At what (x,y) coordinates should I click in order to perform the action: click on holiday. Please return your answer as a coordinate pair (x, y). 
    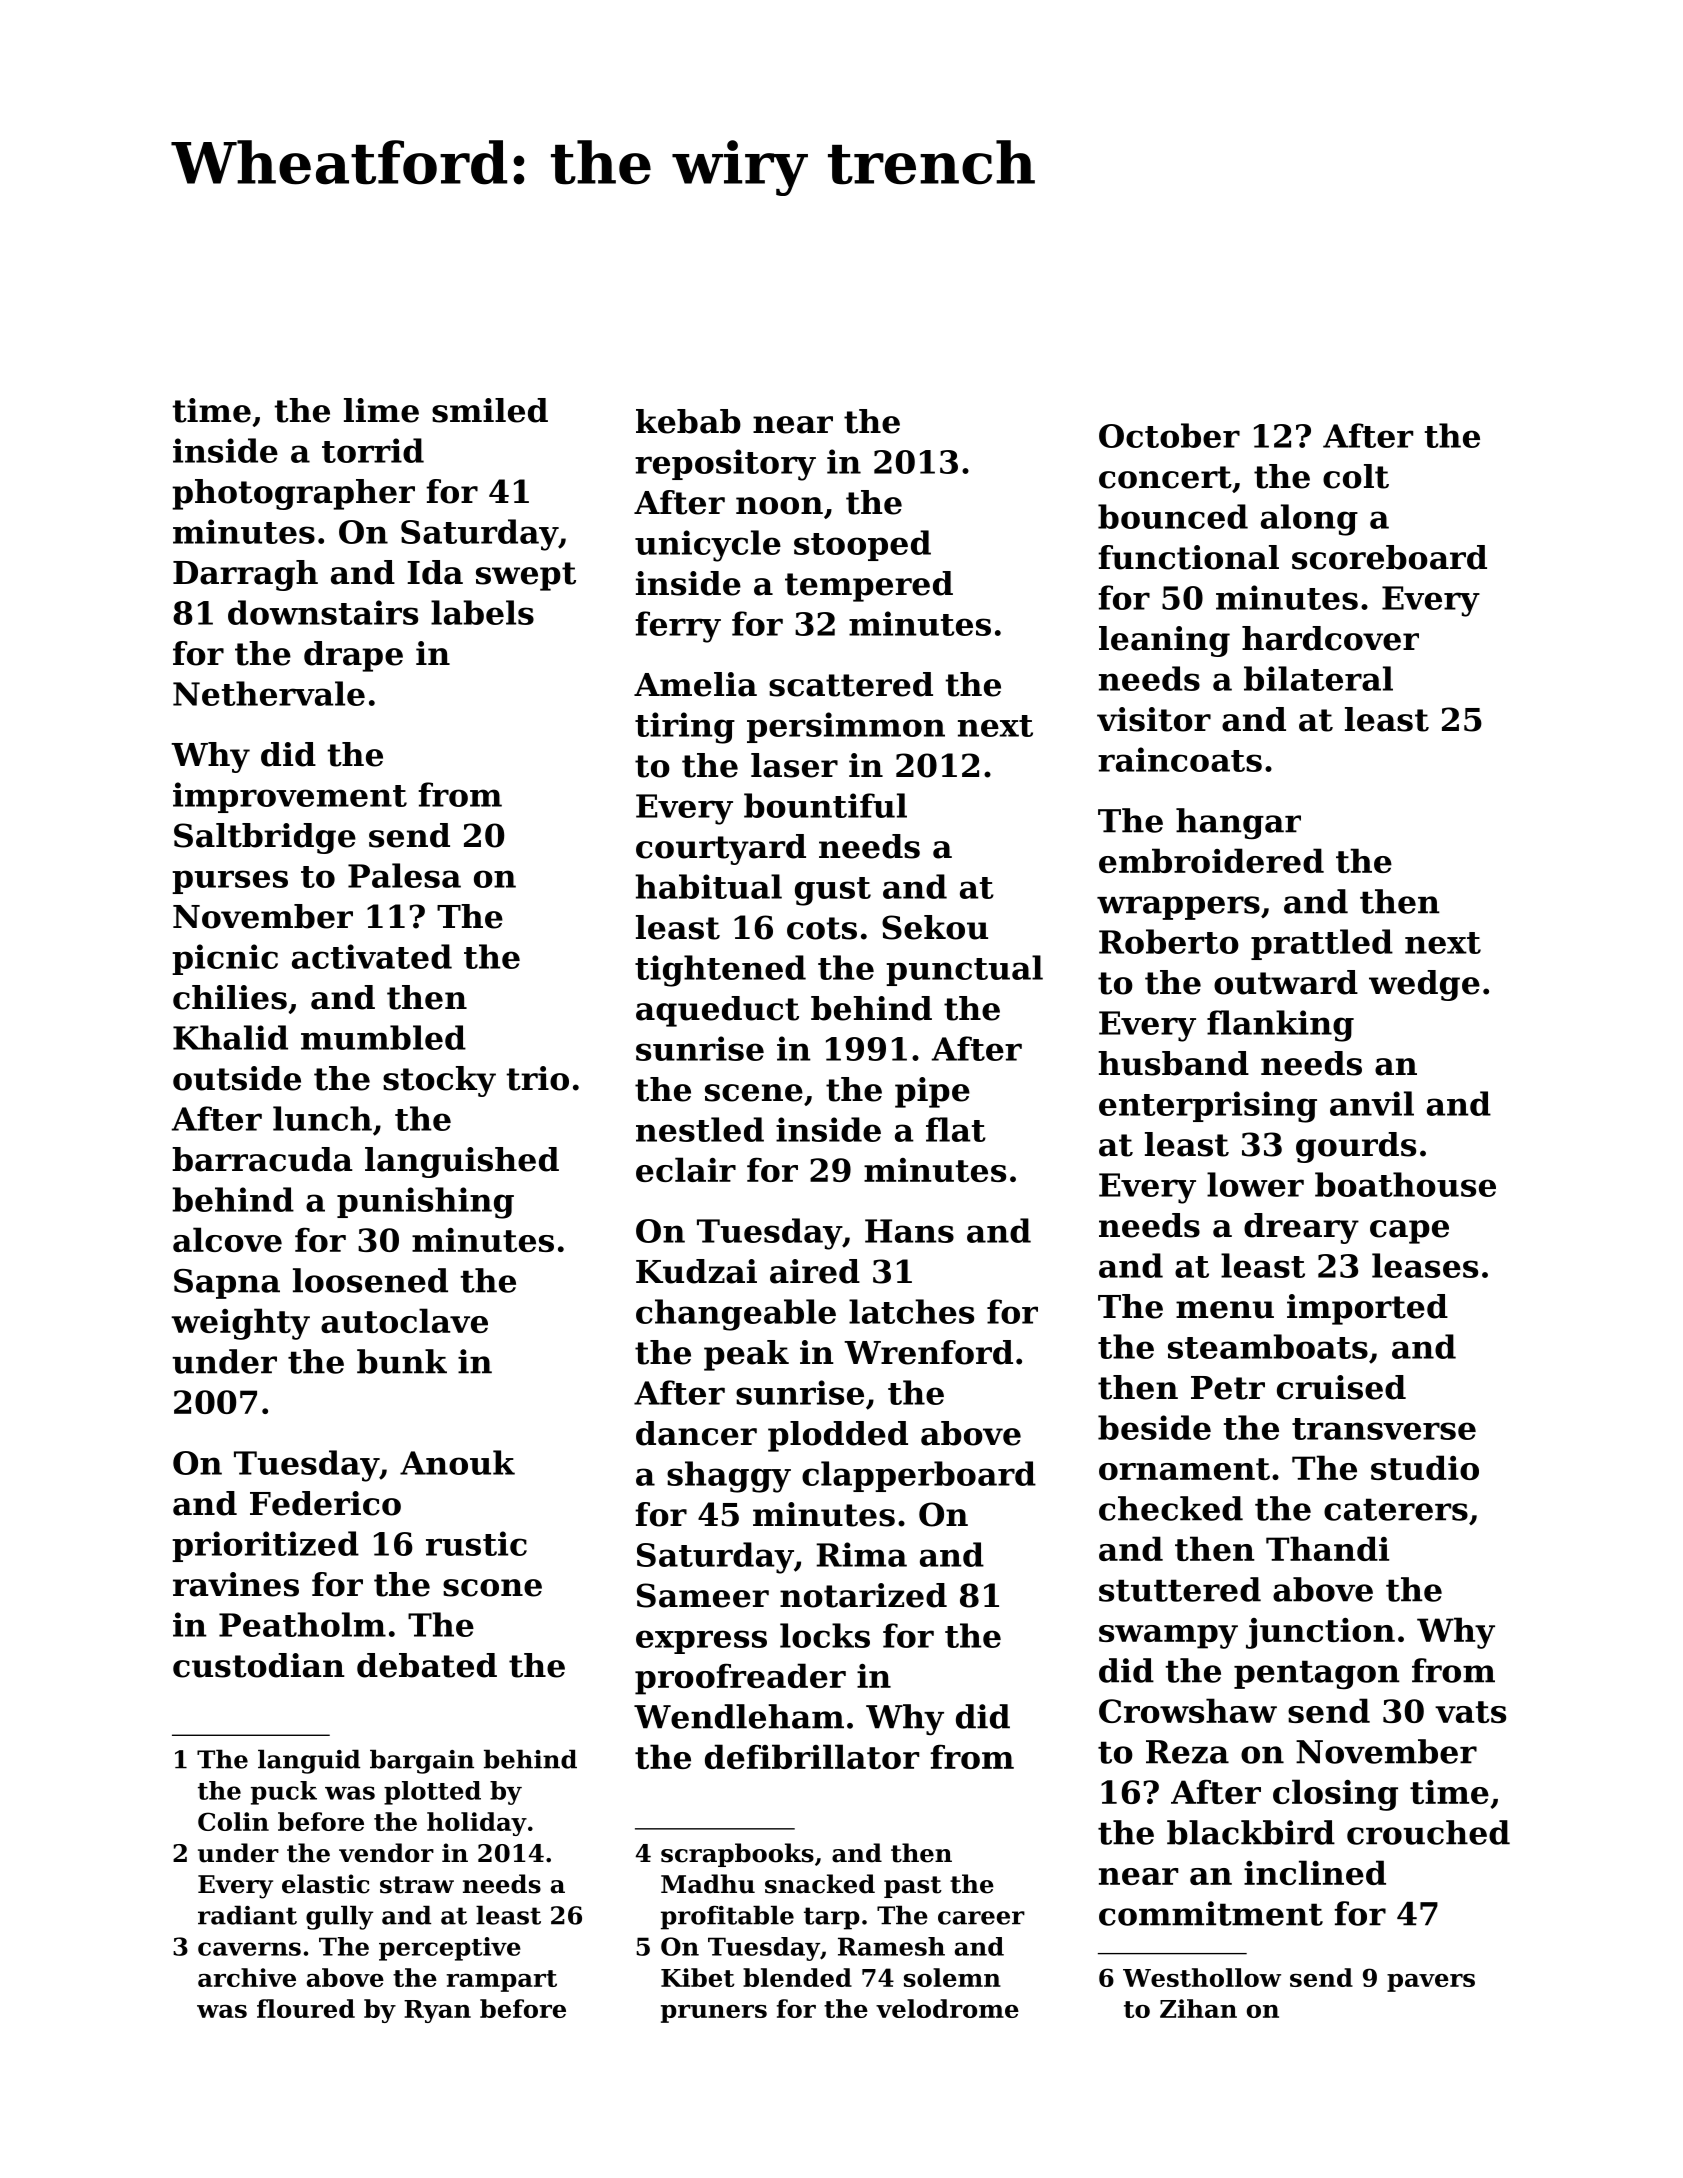
    Looking at the image, I should click on (477, 1824).
